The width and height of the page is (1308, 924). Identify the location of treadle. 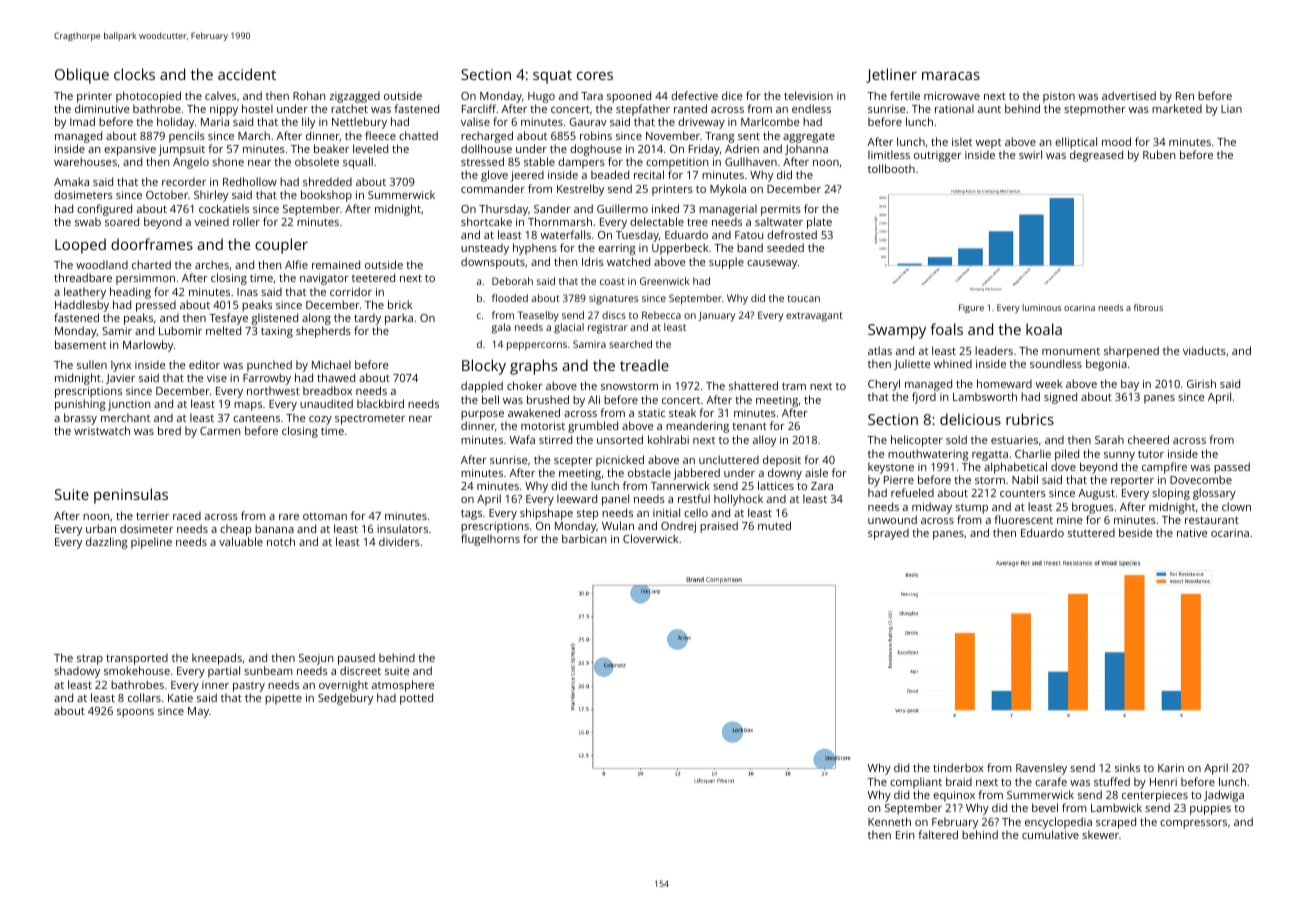
(644, 365).
